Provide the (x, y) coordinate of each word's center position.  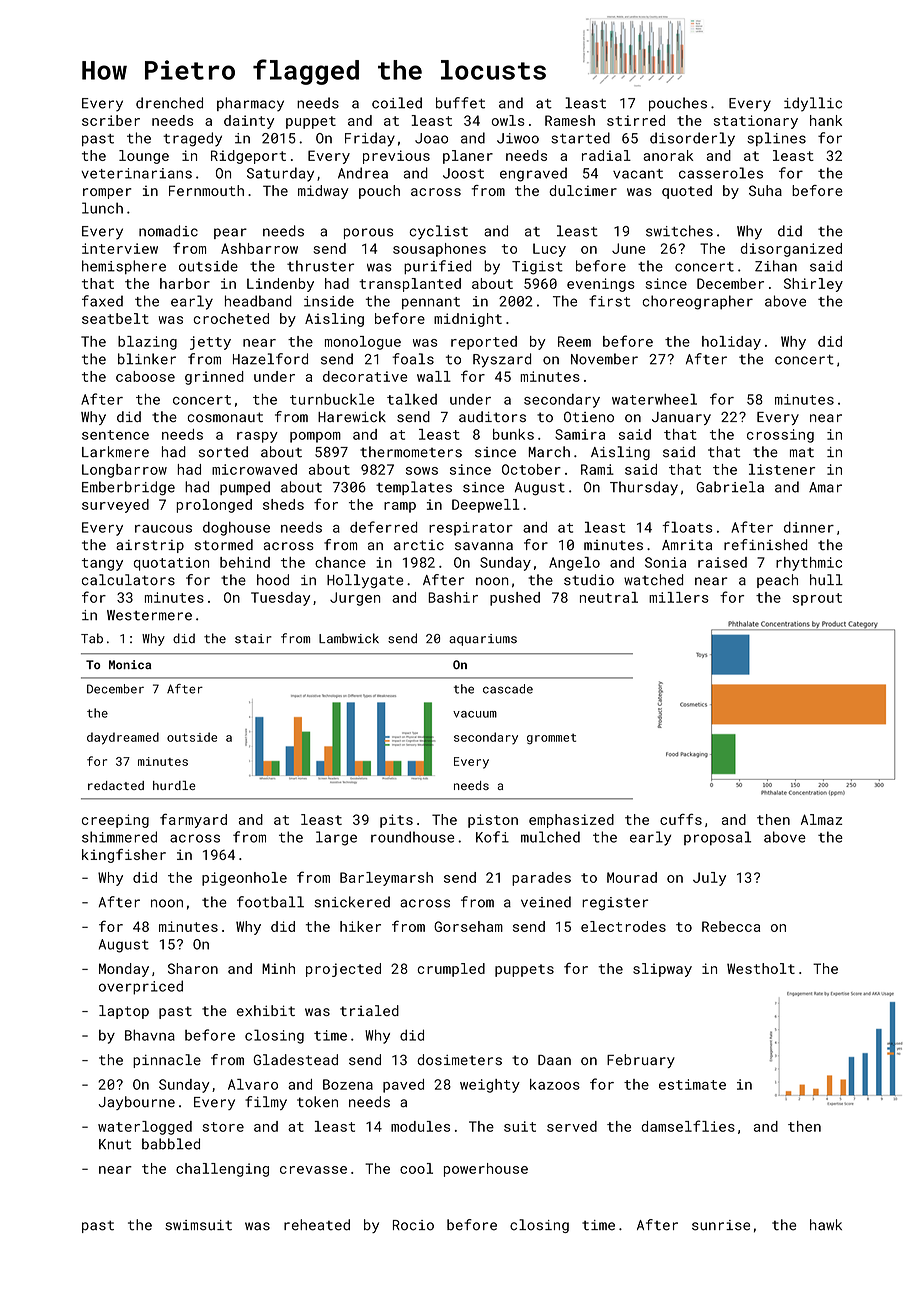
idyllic (813, 104)
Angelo (574, 564)
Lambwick (349, 638)
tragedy (192, 139)
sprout (817, 599)
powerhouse (486, 1170)
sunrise (721, 1225)
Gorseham (468, 926)
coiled (397, 103)
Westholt (761, 968)
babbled (171, 1144)
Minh (278, 968)
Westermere (149, 615)
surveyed (115, 506)
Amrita (687, 545)
